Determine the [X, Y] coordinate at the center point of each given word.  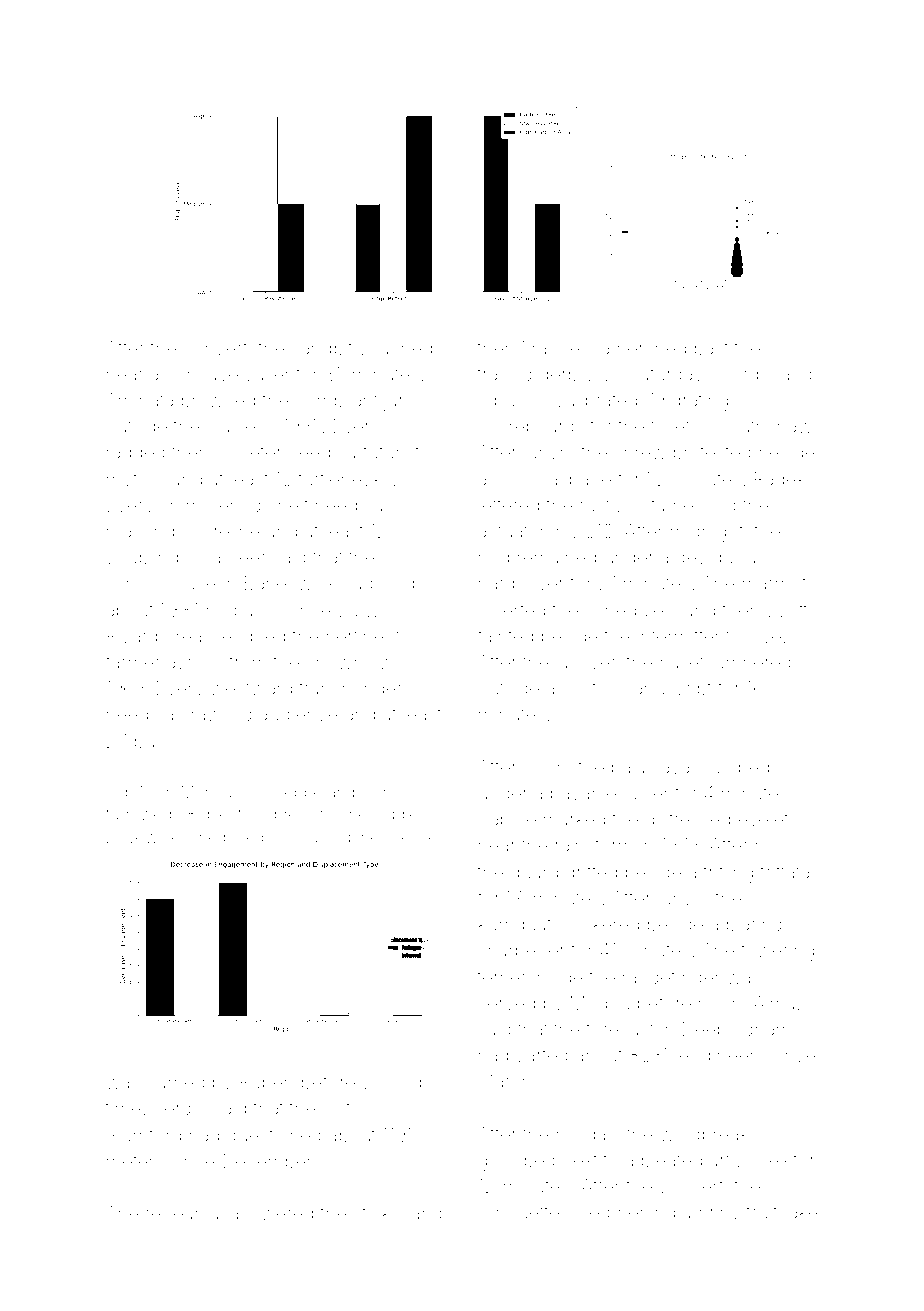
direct [221, 814]
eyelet [763, 821]
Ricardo [138, 636]
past [711, 350]
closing [391, 1084]
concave [202, 375]
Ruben [266, 1082]
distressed [687, 819]
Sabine [507, 819]
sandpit [322, 350]
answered [271, 1213]
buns [155, 741]
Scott [787, 610]
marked [574, 819]
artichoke [748, 1160]
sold [397, 583]
